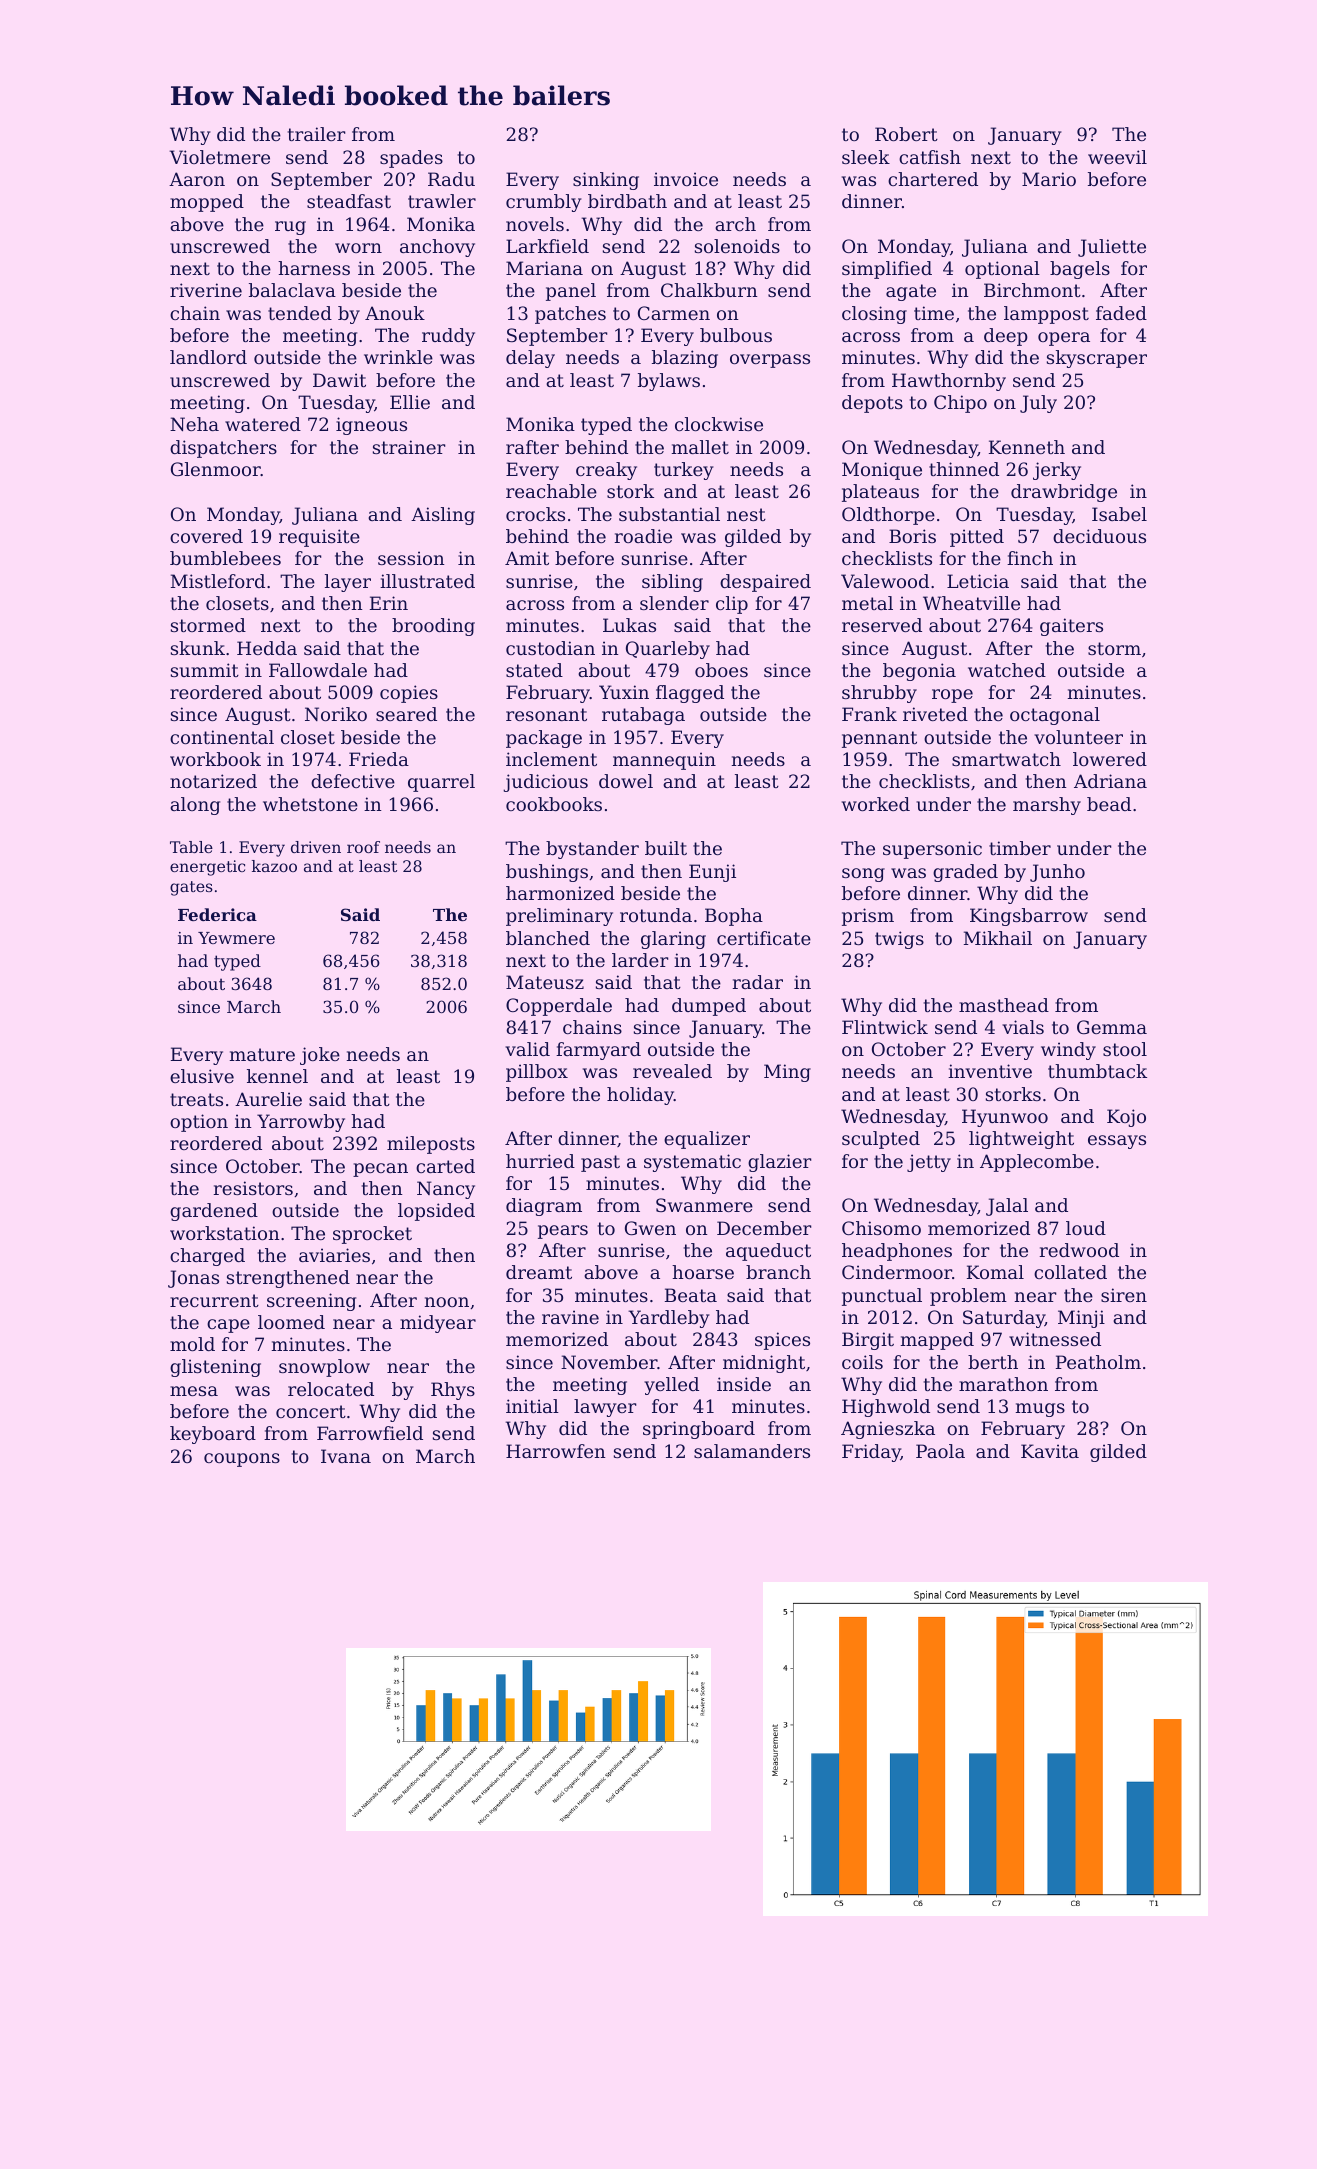 This screenshot has width=1317, height=2169. I want to click on gates, so click(191, 888).
